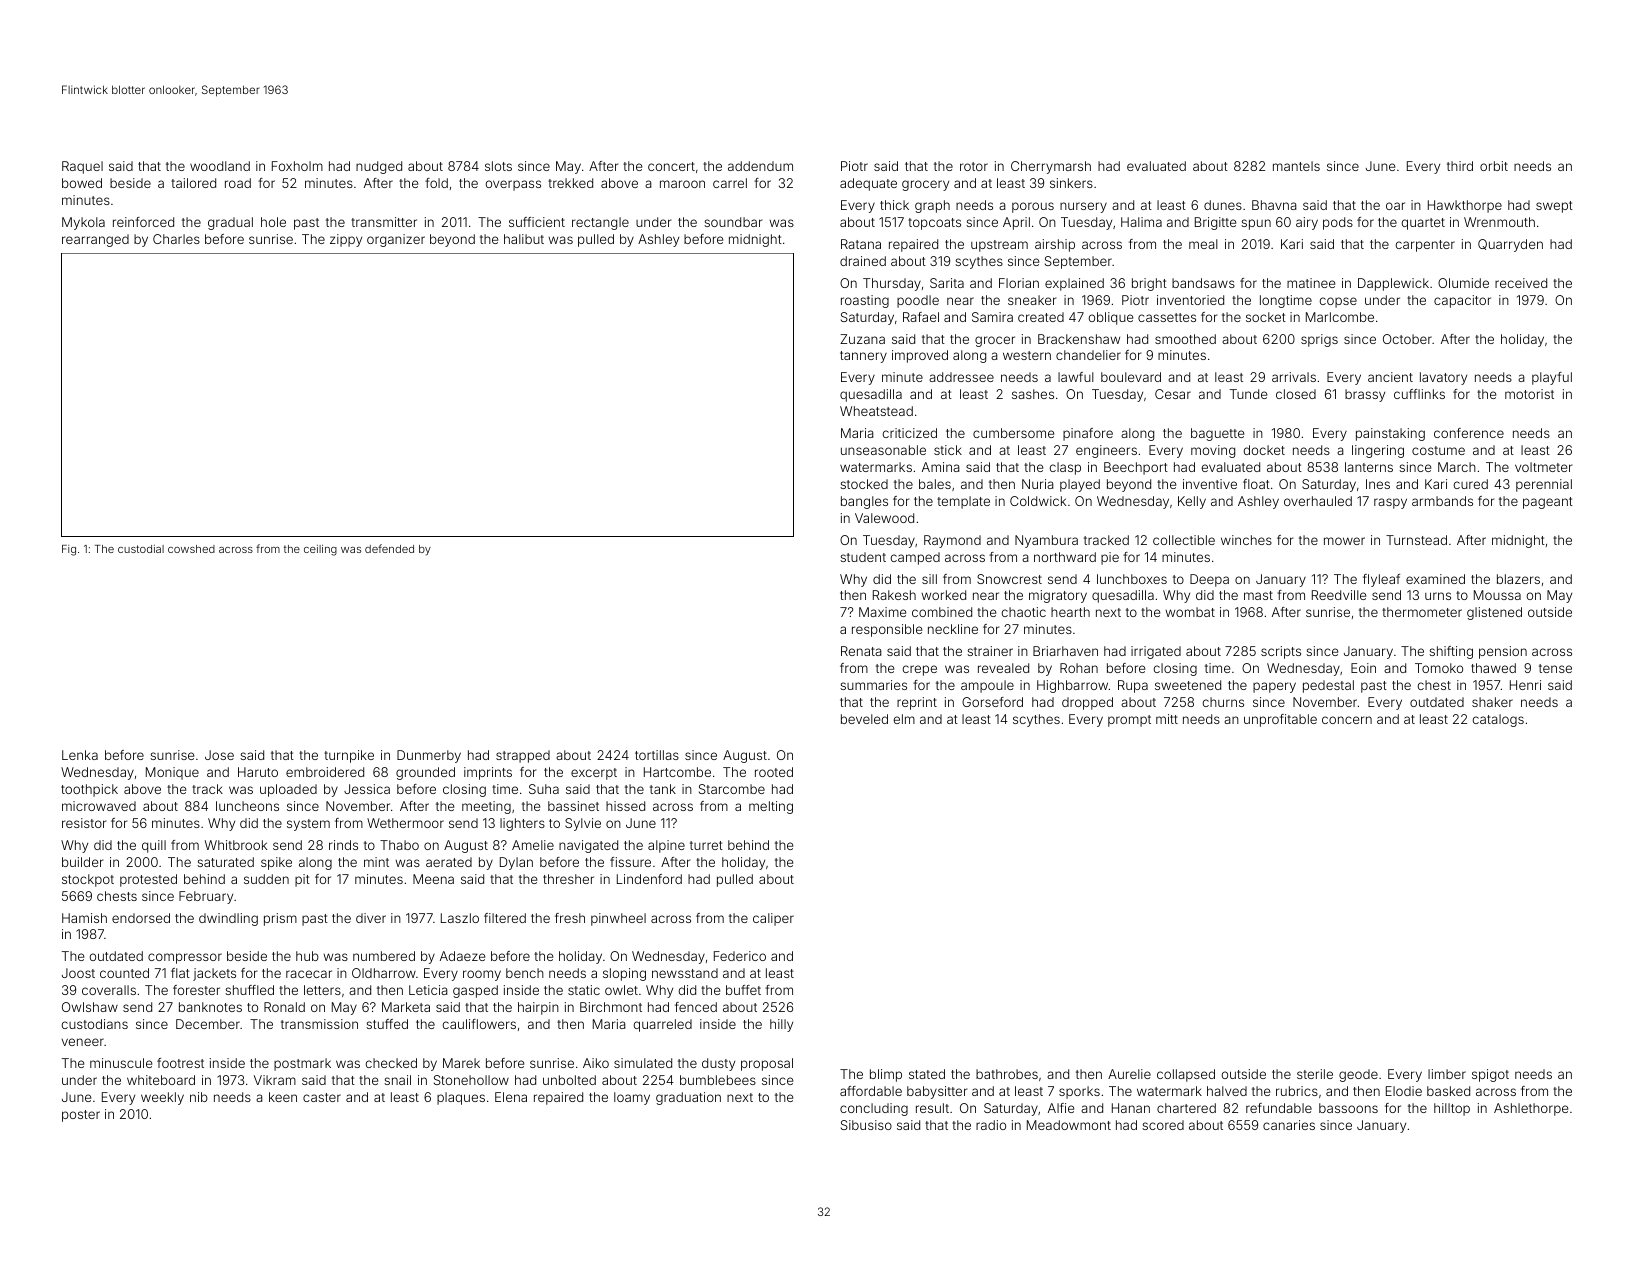  I want to click on pinwheel, so click(618, 919).
